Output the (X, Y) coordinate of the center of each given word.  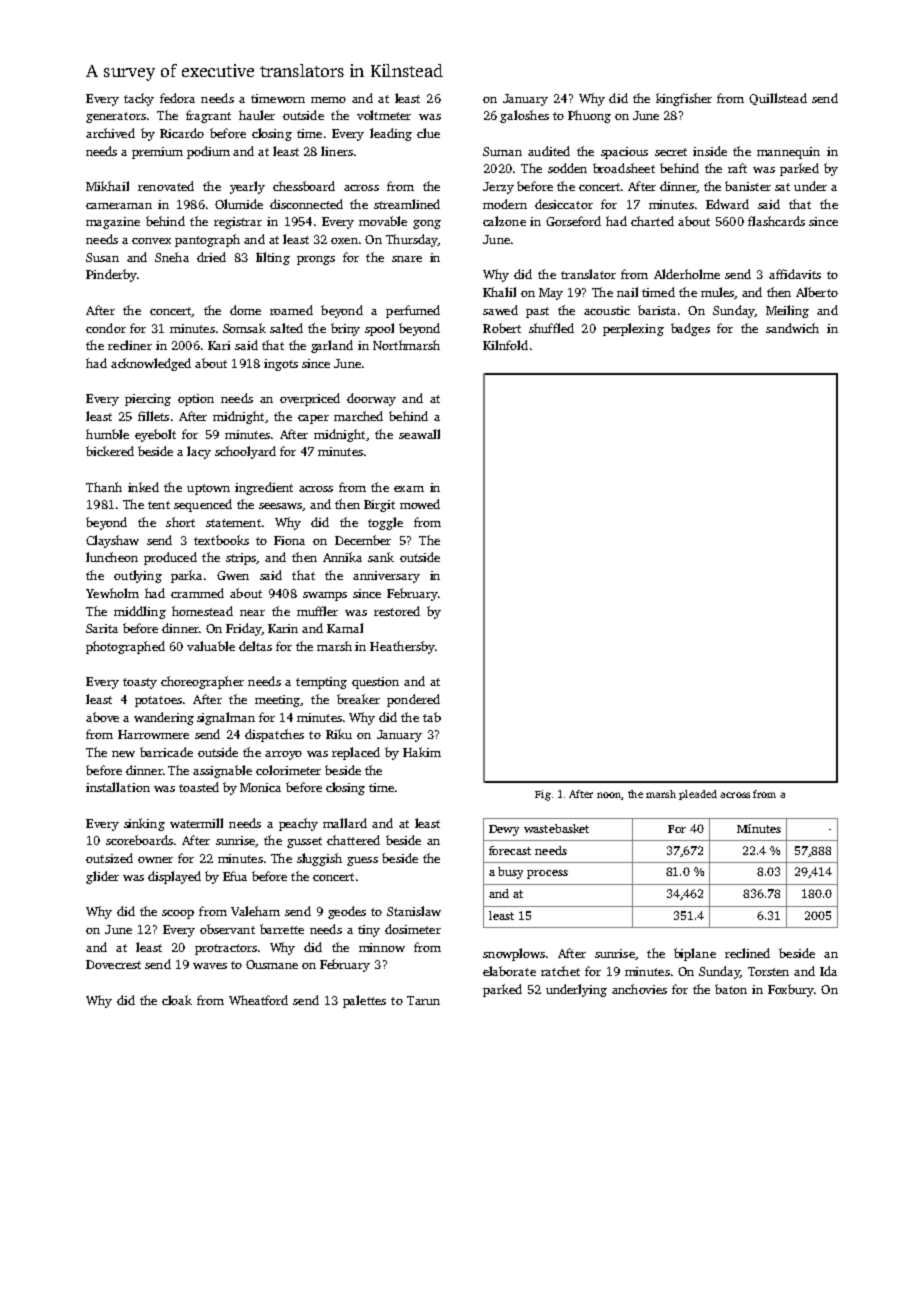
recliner (130, 345)
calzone (504, 221)
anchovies (639, 989)
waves (210, 966)
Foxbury (791, 990)
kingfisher (684, 99)
